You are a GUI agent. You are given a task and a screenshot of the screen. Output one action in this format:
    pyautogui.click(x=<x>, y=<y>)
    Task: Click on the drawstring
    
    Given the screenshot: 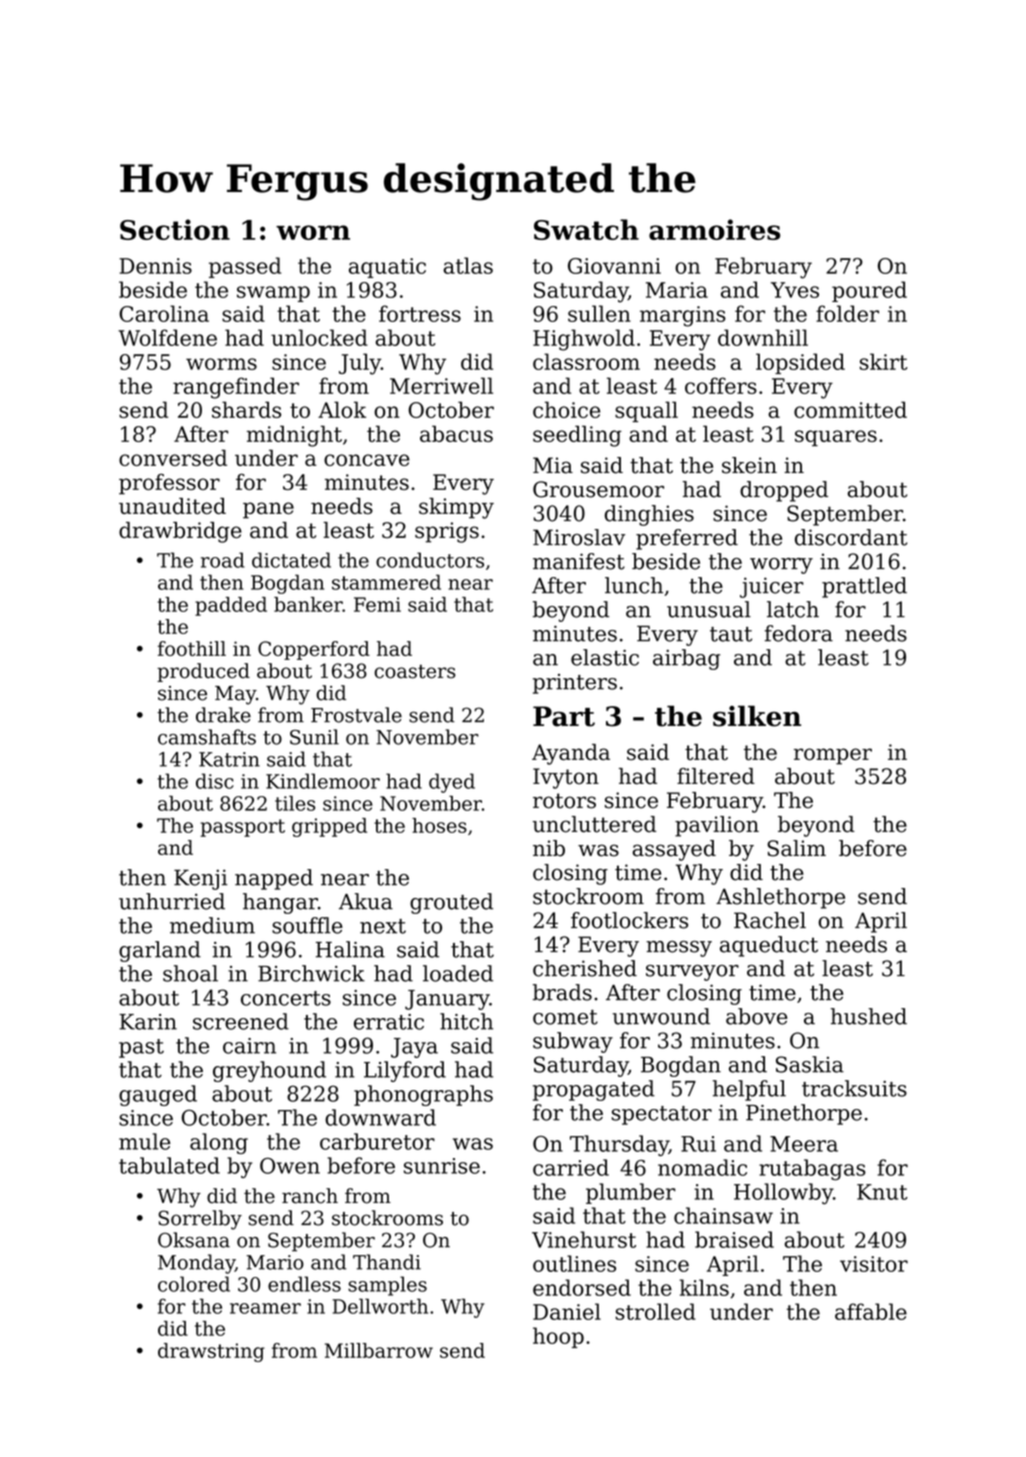 What is the action you would take?
    pyautogui.click(x=211, y=1352)
